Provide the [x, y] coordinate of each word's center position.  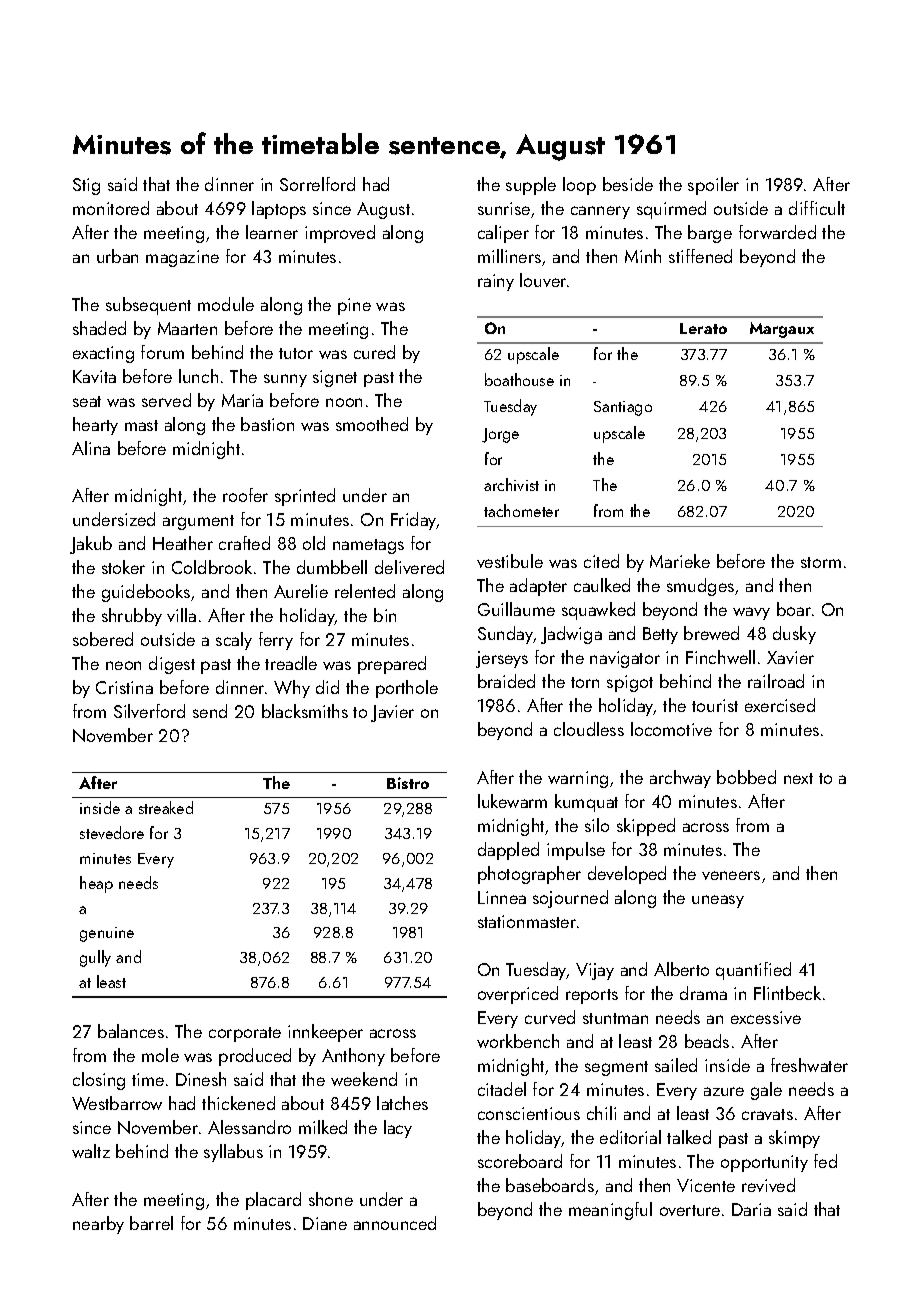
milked [323, 1127]
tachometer [521, 510]
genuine [107, 934]
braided [506, 681]
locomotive [671, 729]
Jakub [91, 545]
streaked [166, 807]
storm [821, 562]
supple [531, 186]
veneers [731, 875]
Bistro [408, 783]
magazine [182, 258]
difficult [817, 208]
